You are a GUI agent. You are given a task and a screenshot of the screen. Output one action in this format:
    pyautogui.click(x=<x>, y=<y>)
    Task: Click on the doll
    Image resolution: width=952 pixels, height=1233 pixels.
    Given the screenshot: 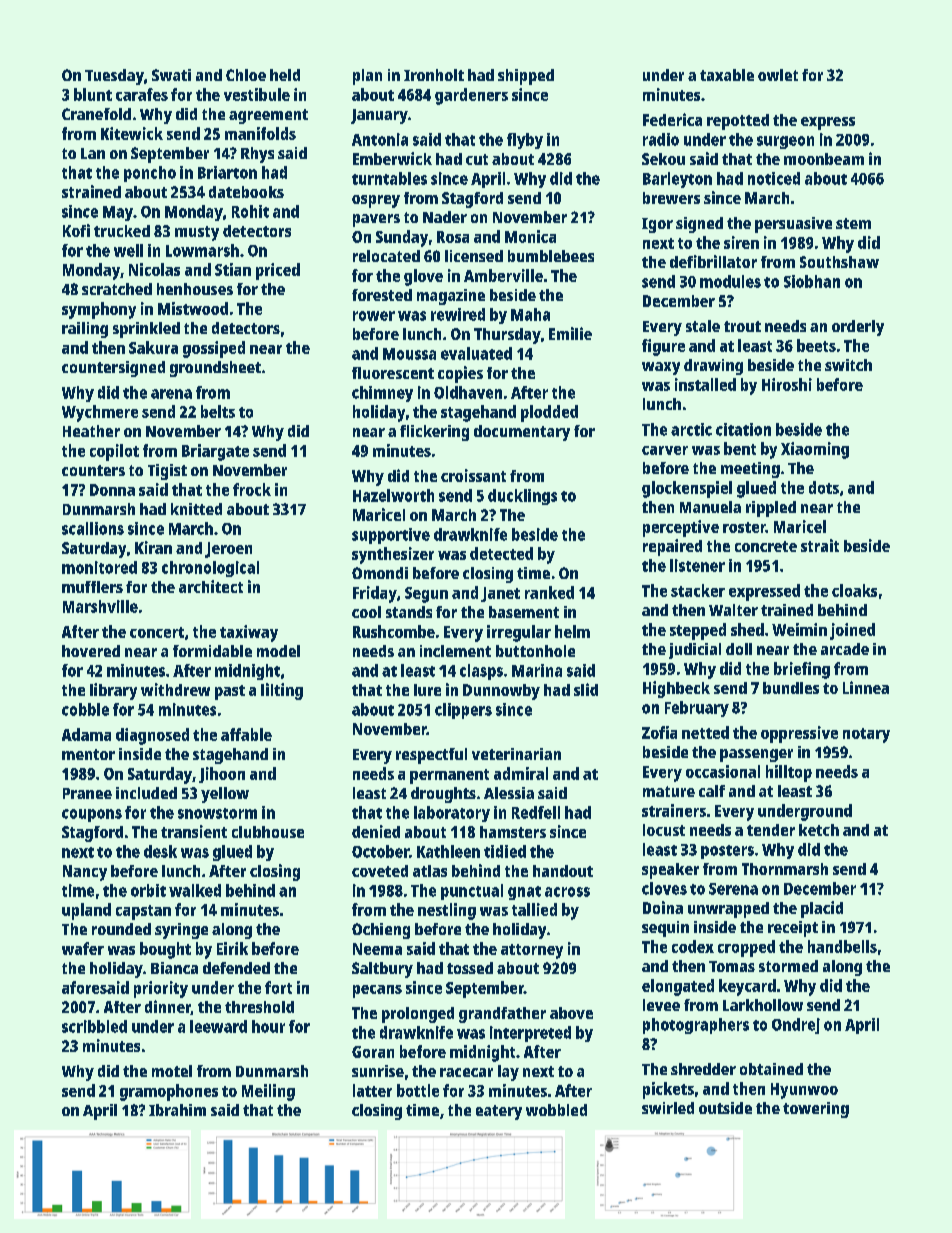 What is the action you would take?
    pyautogui.click(x=739, y=649)
